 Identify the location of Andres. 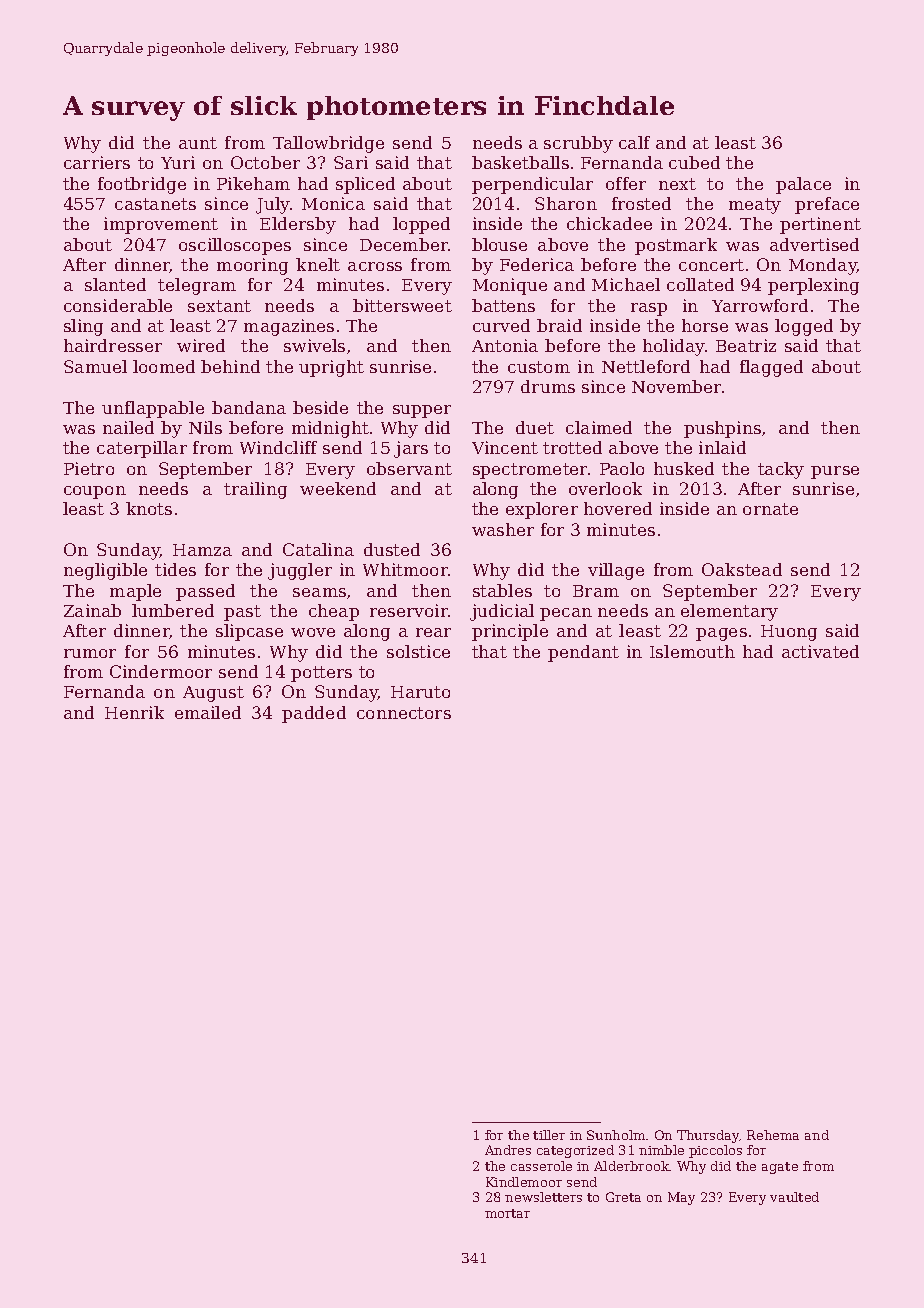
(508, 1150).
